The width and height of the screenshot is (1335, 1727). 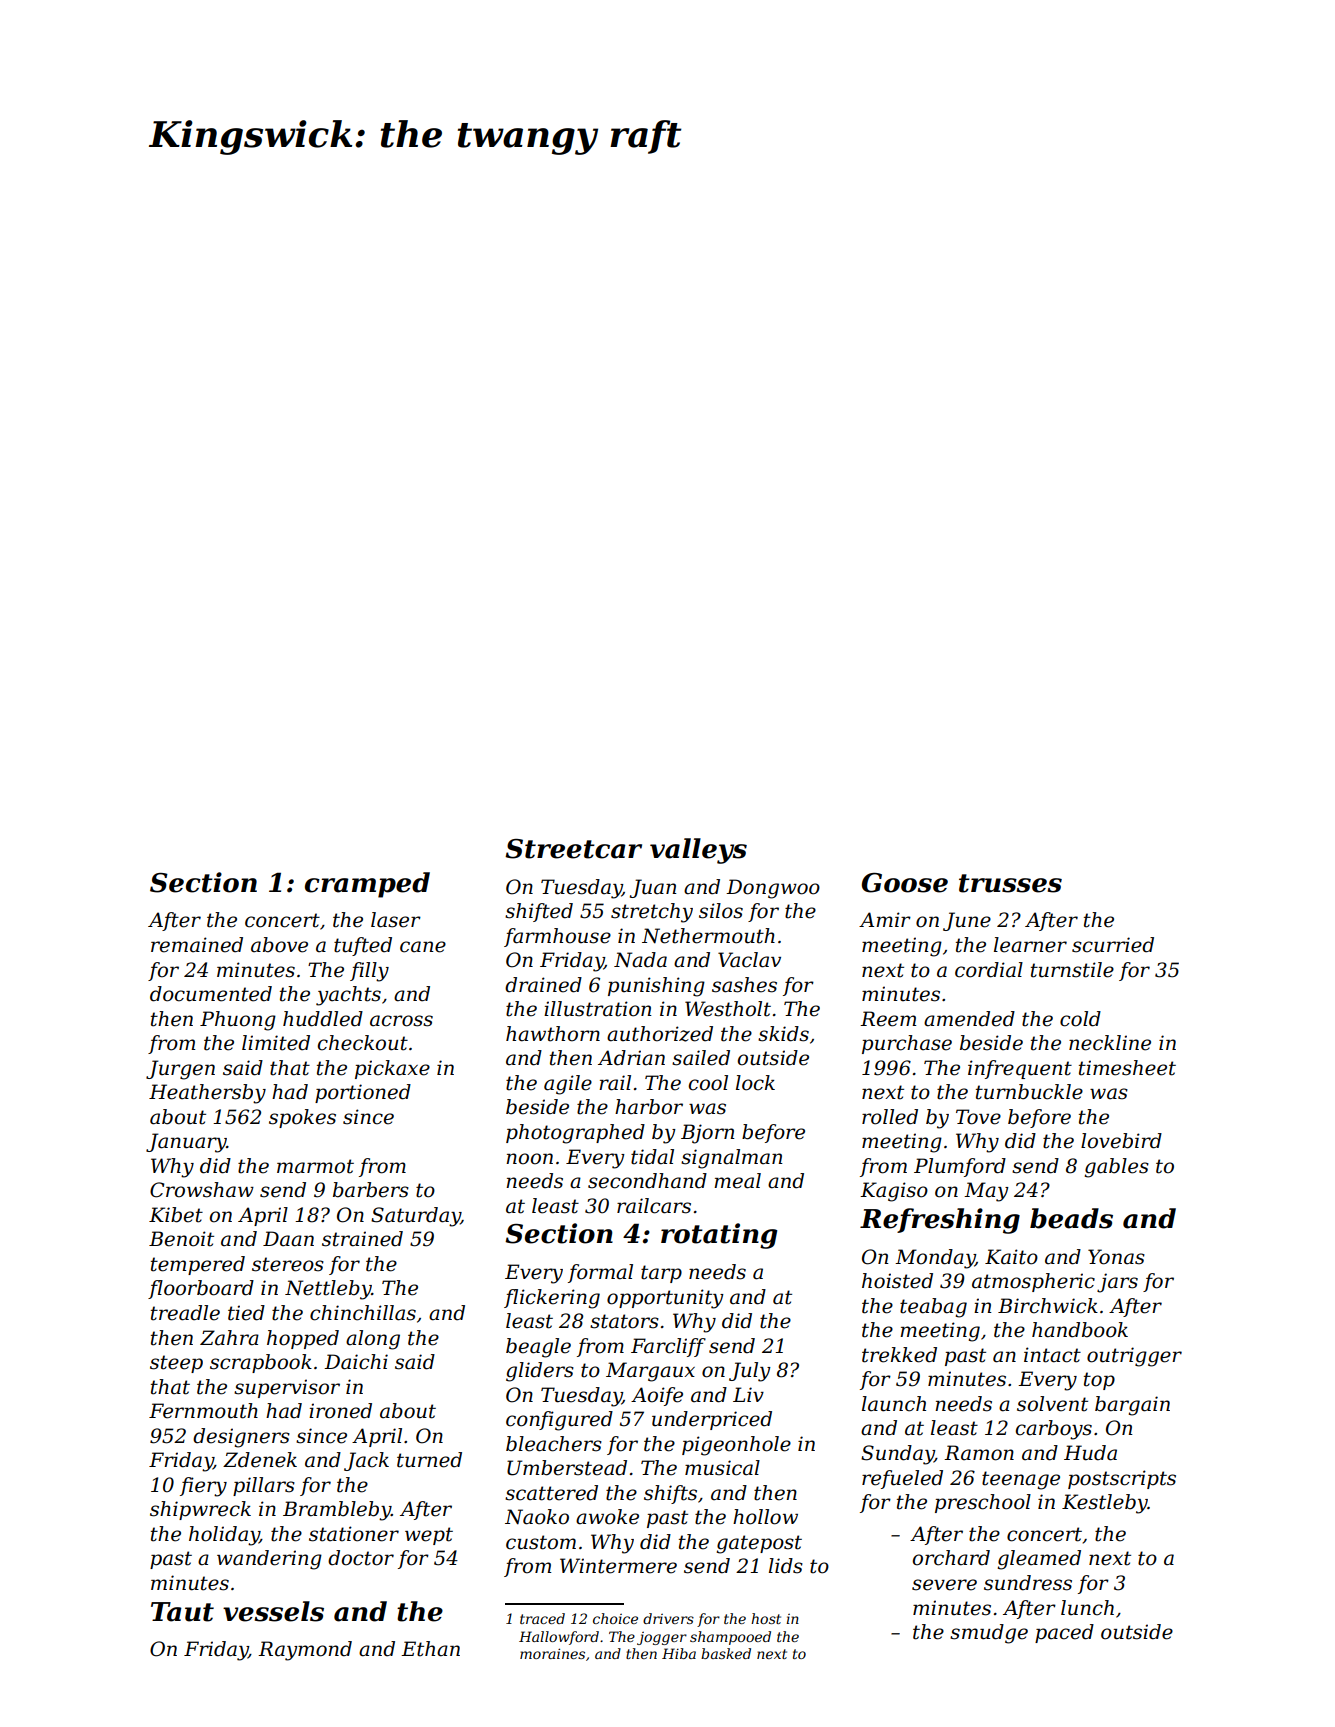 I want to click on Goose, so click(x=905, y=883).
